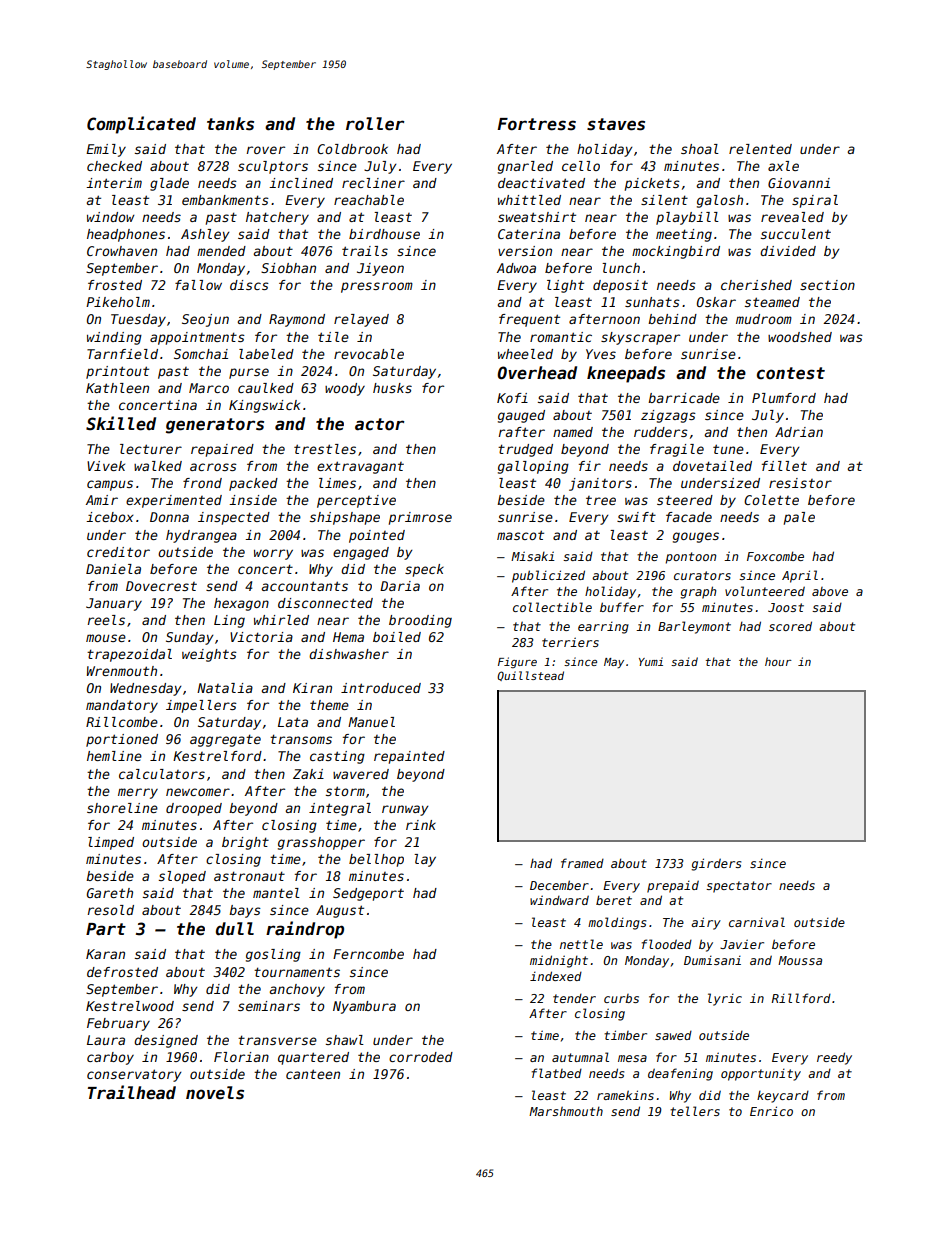  I want to click on Quillstead, so click(530, 676).
